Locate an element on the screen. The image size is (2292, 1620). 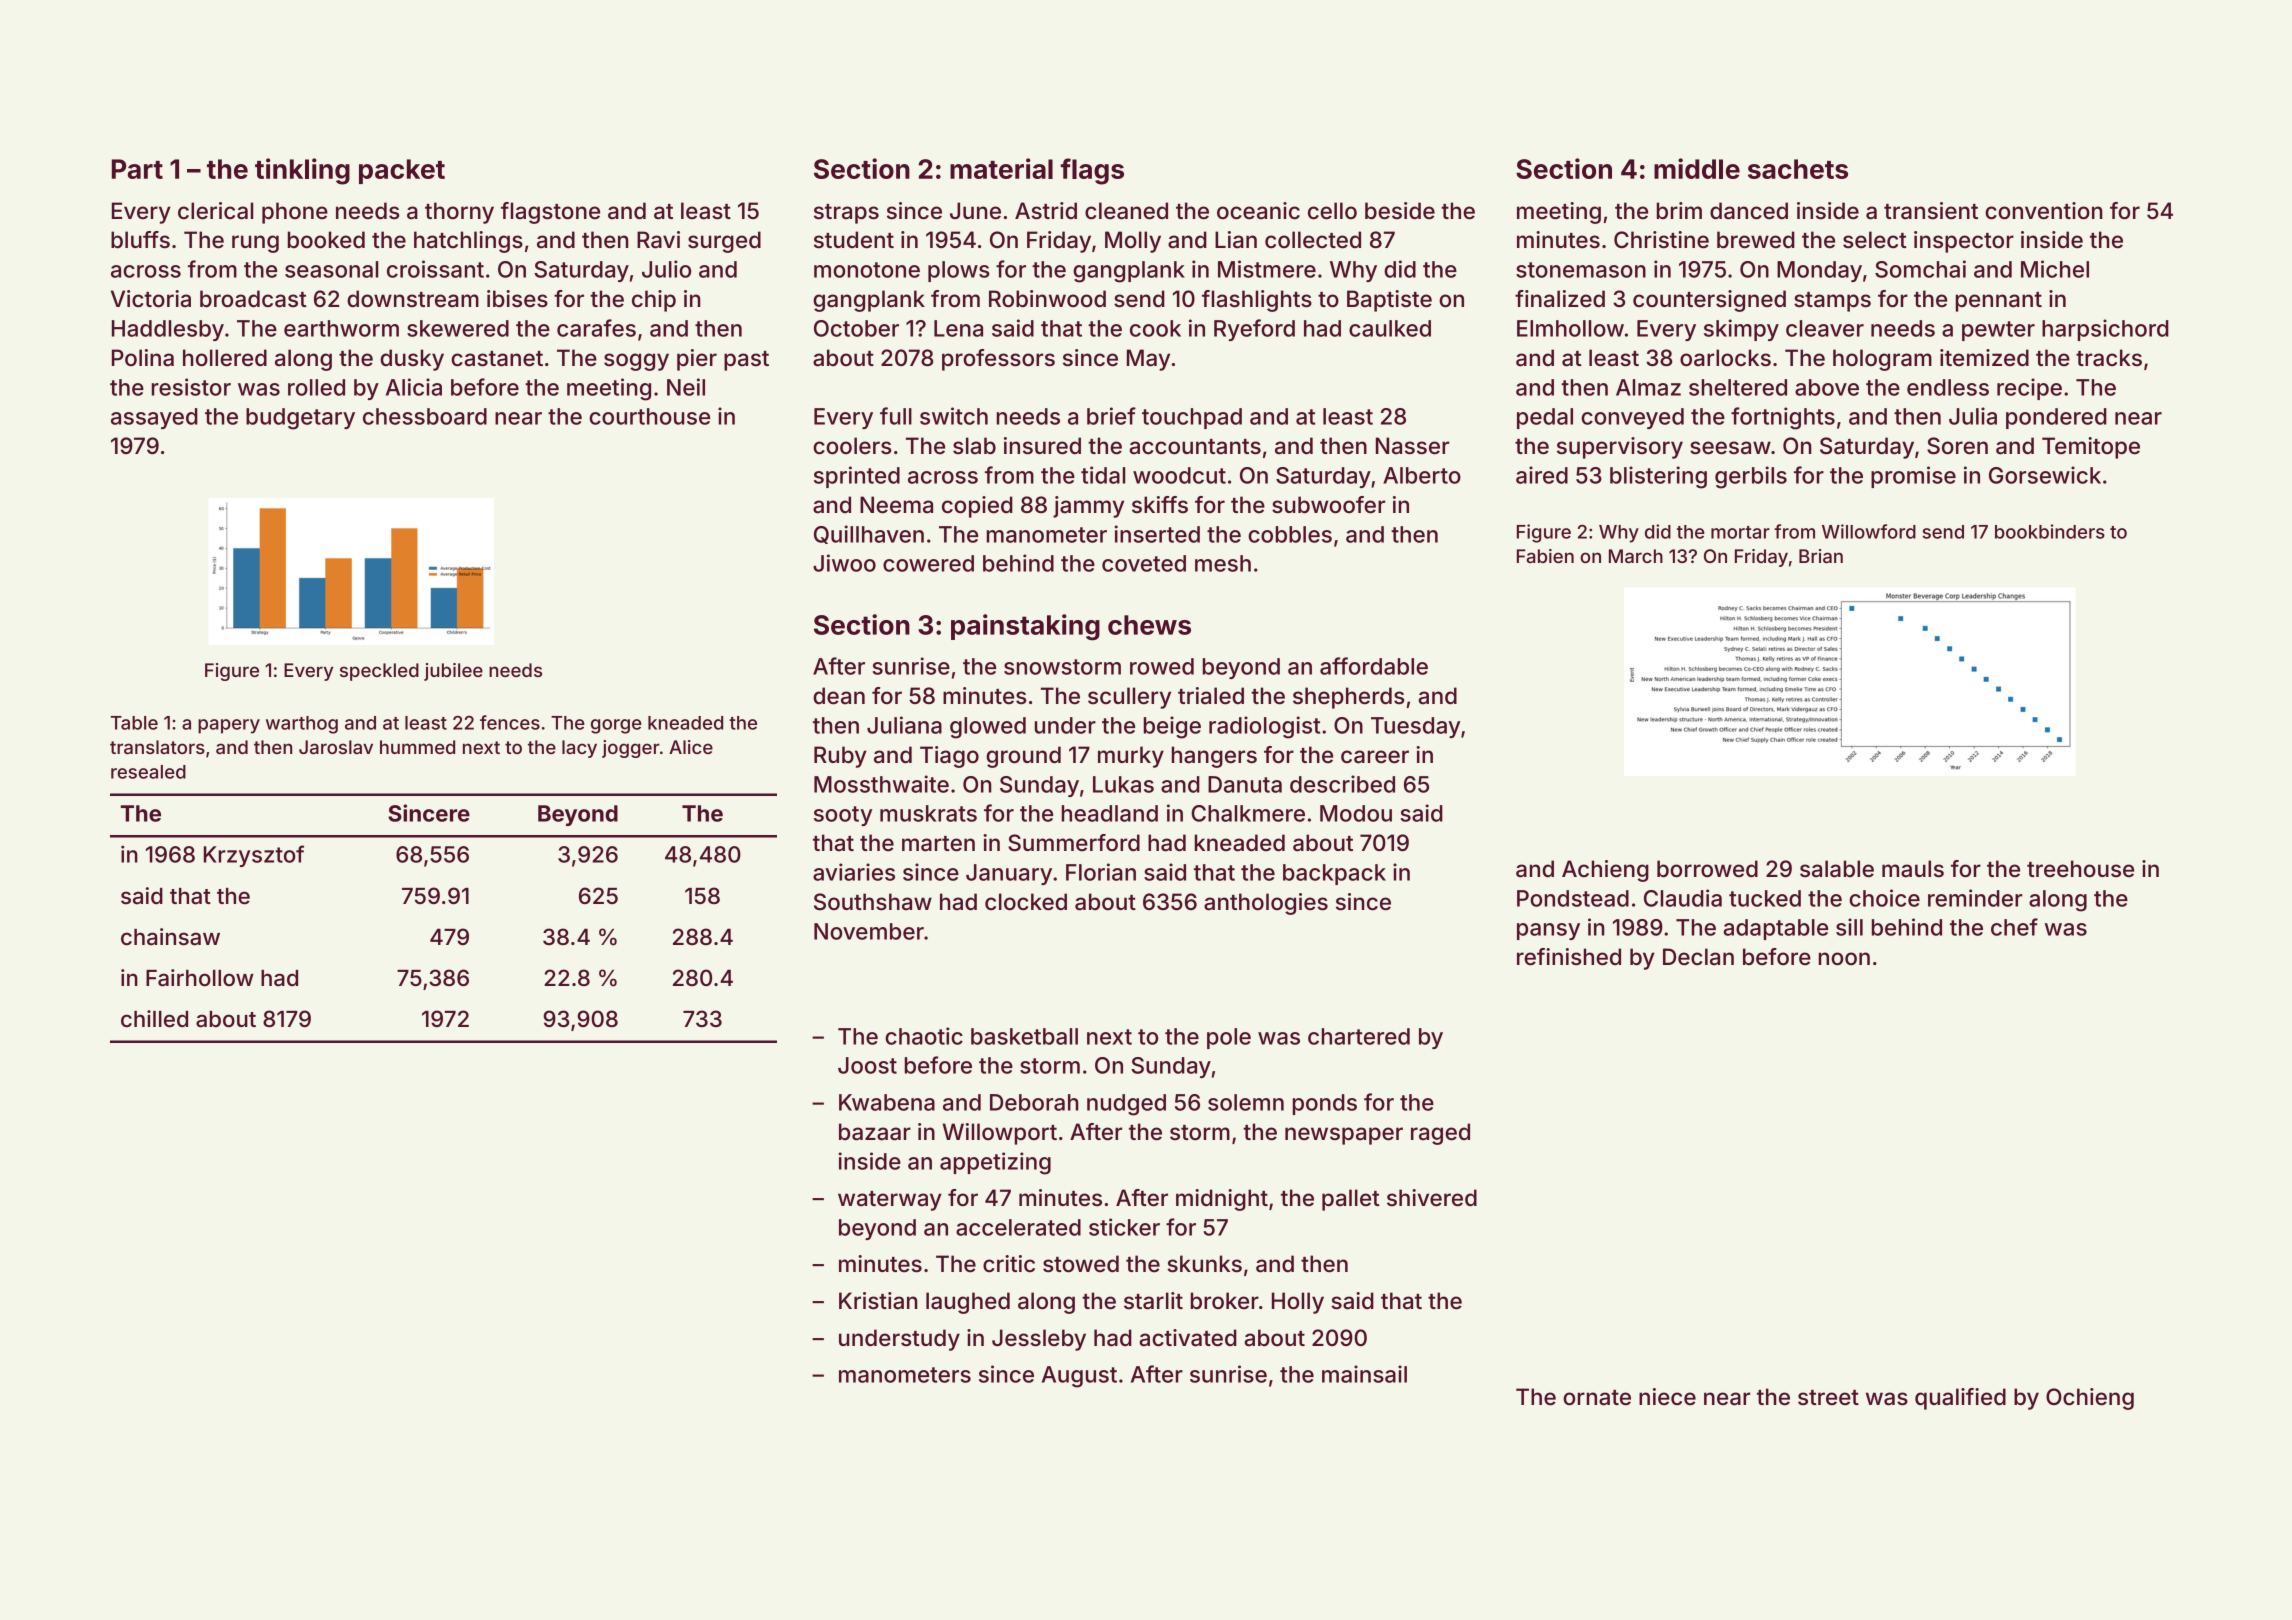
Jessleby is located at coordinates (1039, 1340).
